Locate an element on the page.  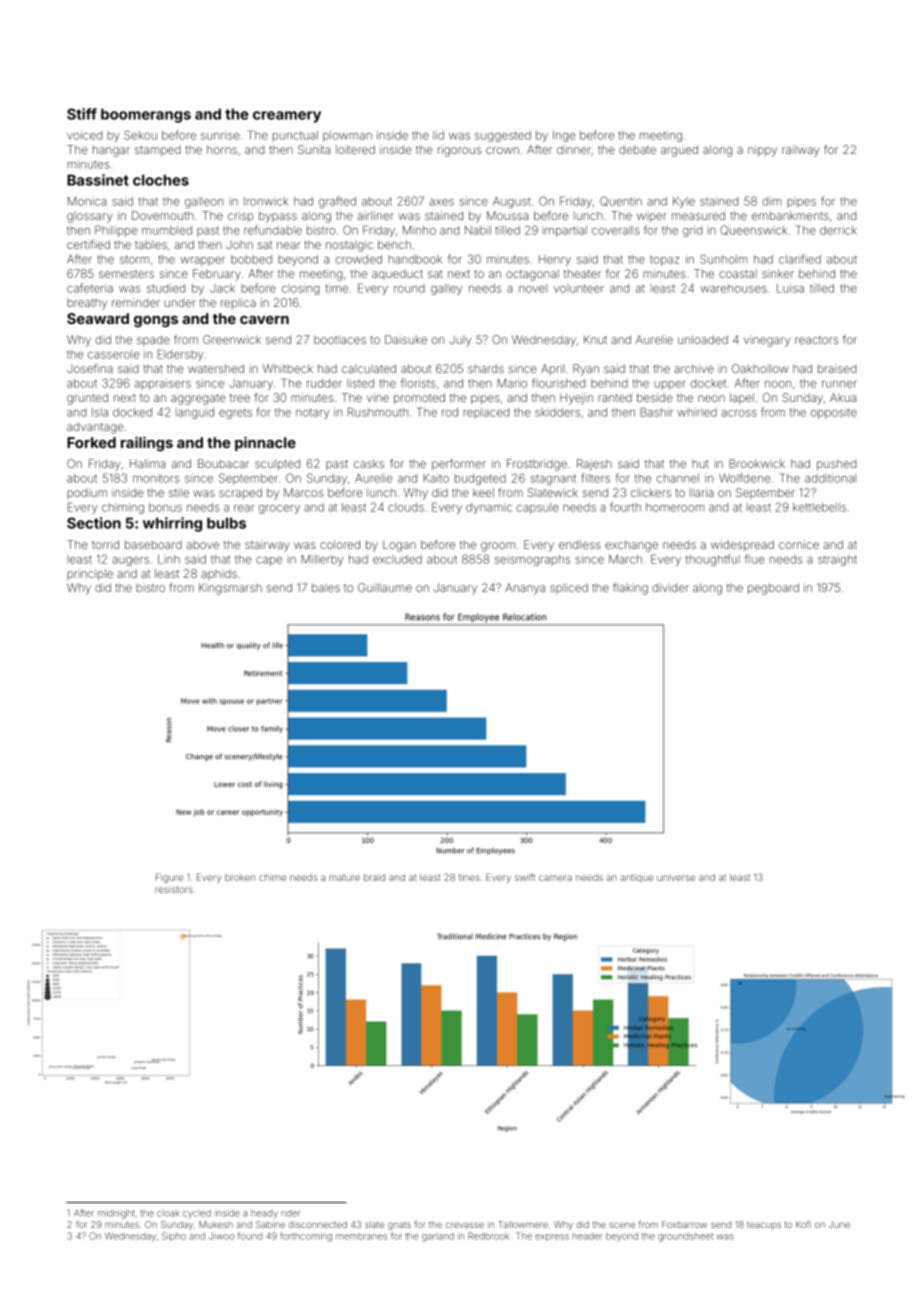
Section is located at coordinates (94, 523).
